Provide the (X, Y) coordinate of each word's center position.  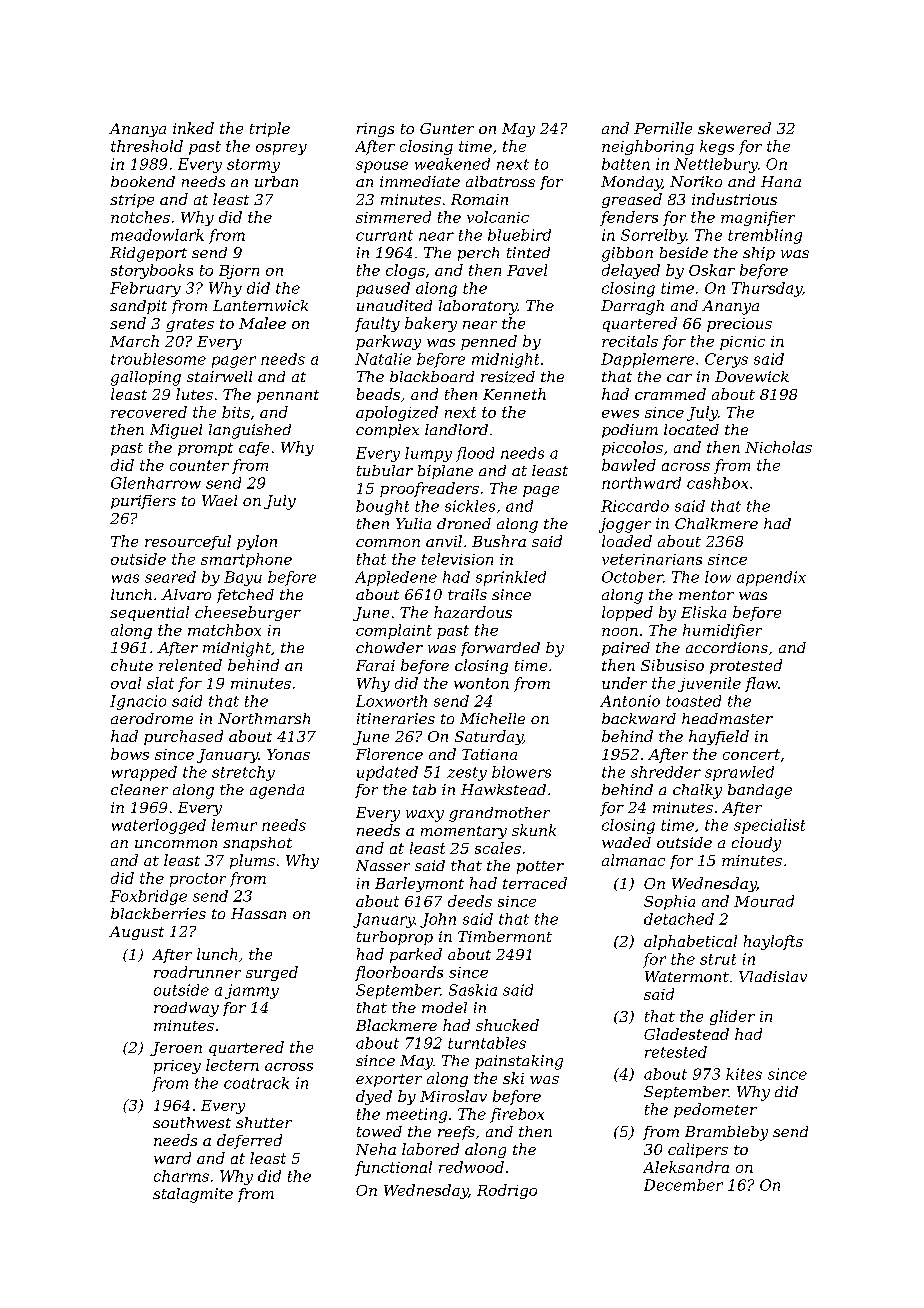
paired (626, 649)
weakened (452, 164)
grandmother (499, 814)
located (691, 429)
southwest (192, 1122)
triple (270, 129)
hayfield (719, 737)
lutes (194, 394)
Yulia (413, 523)
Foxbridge (148, 897)
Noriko (696, 181)
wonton (481, 683)
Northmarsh (264, 718)
